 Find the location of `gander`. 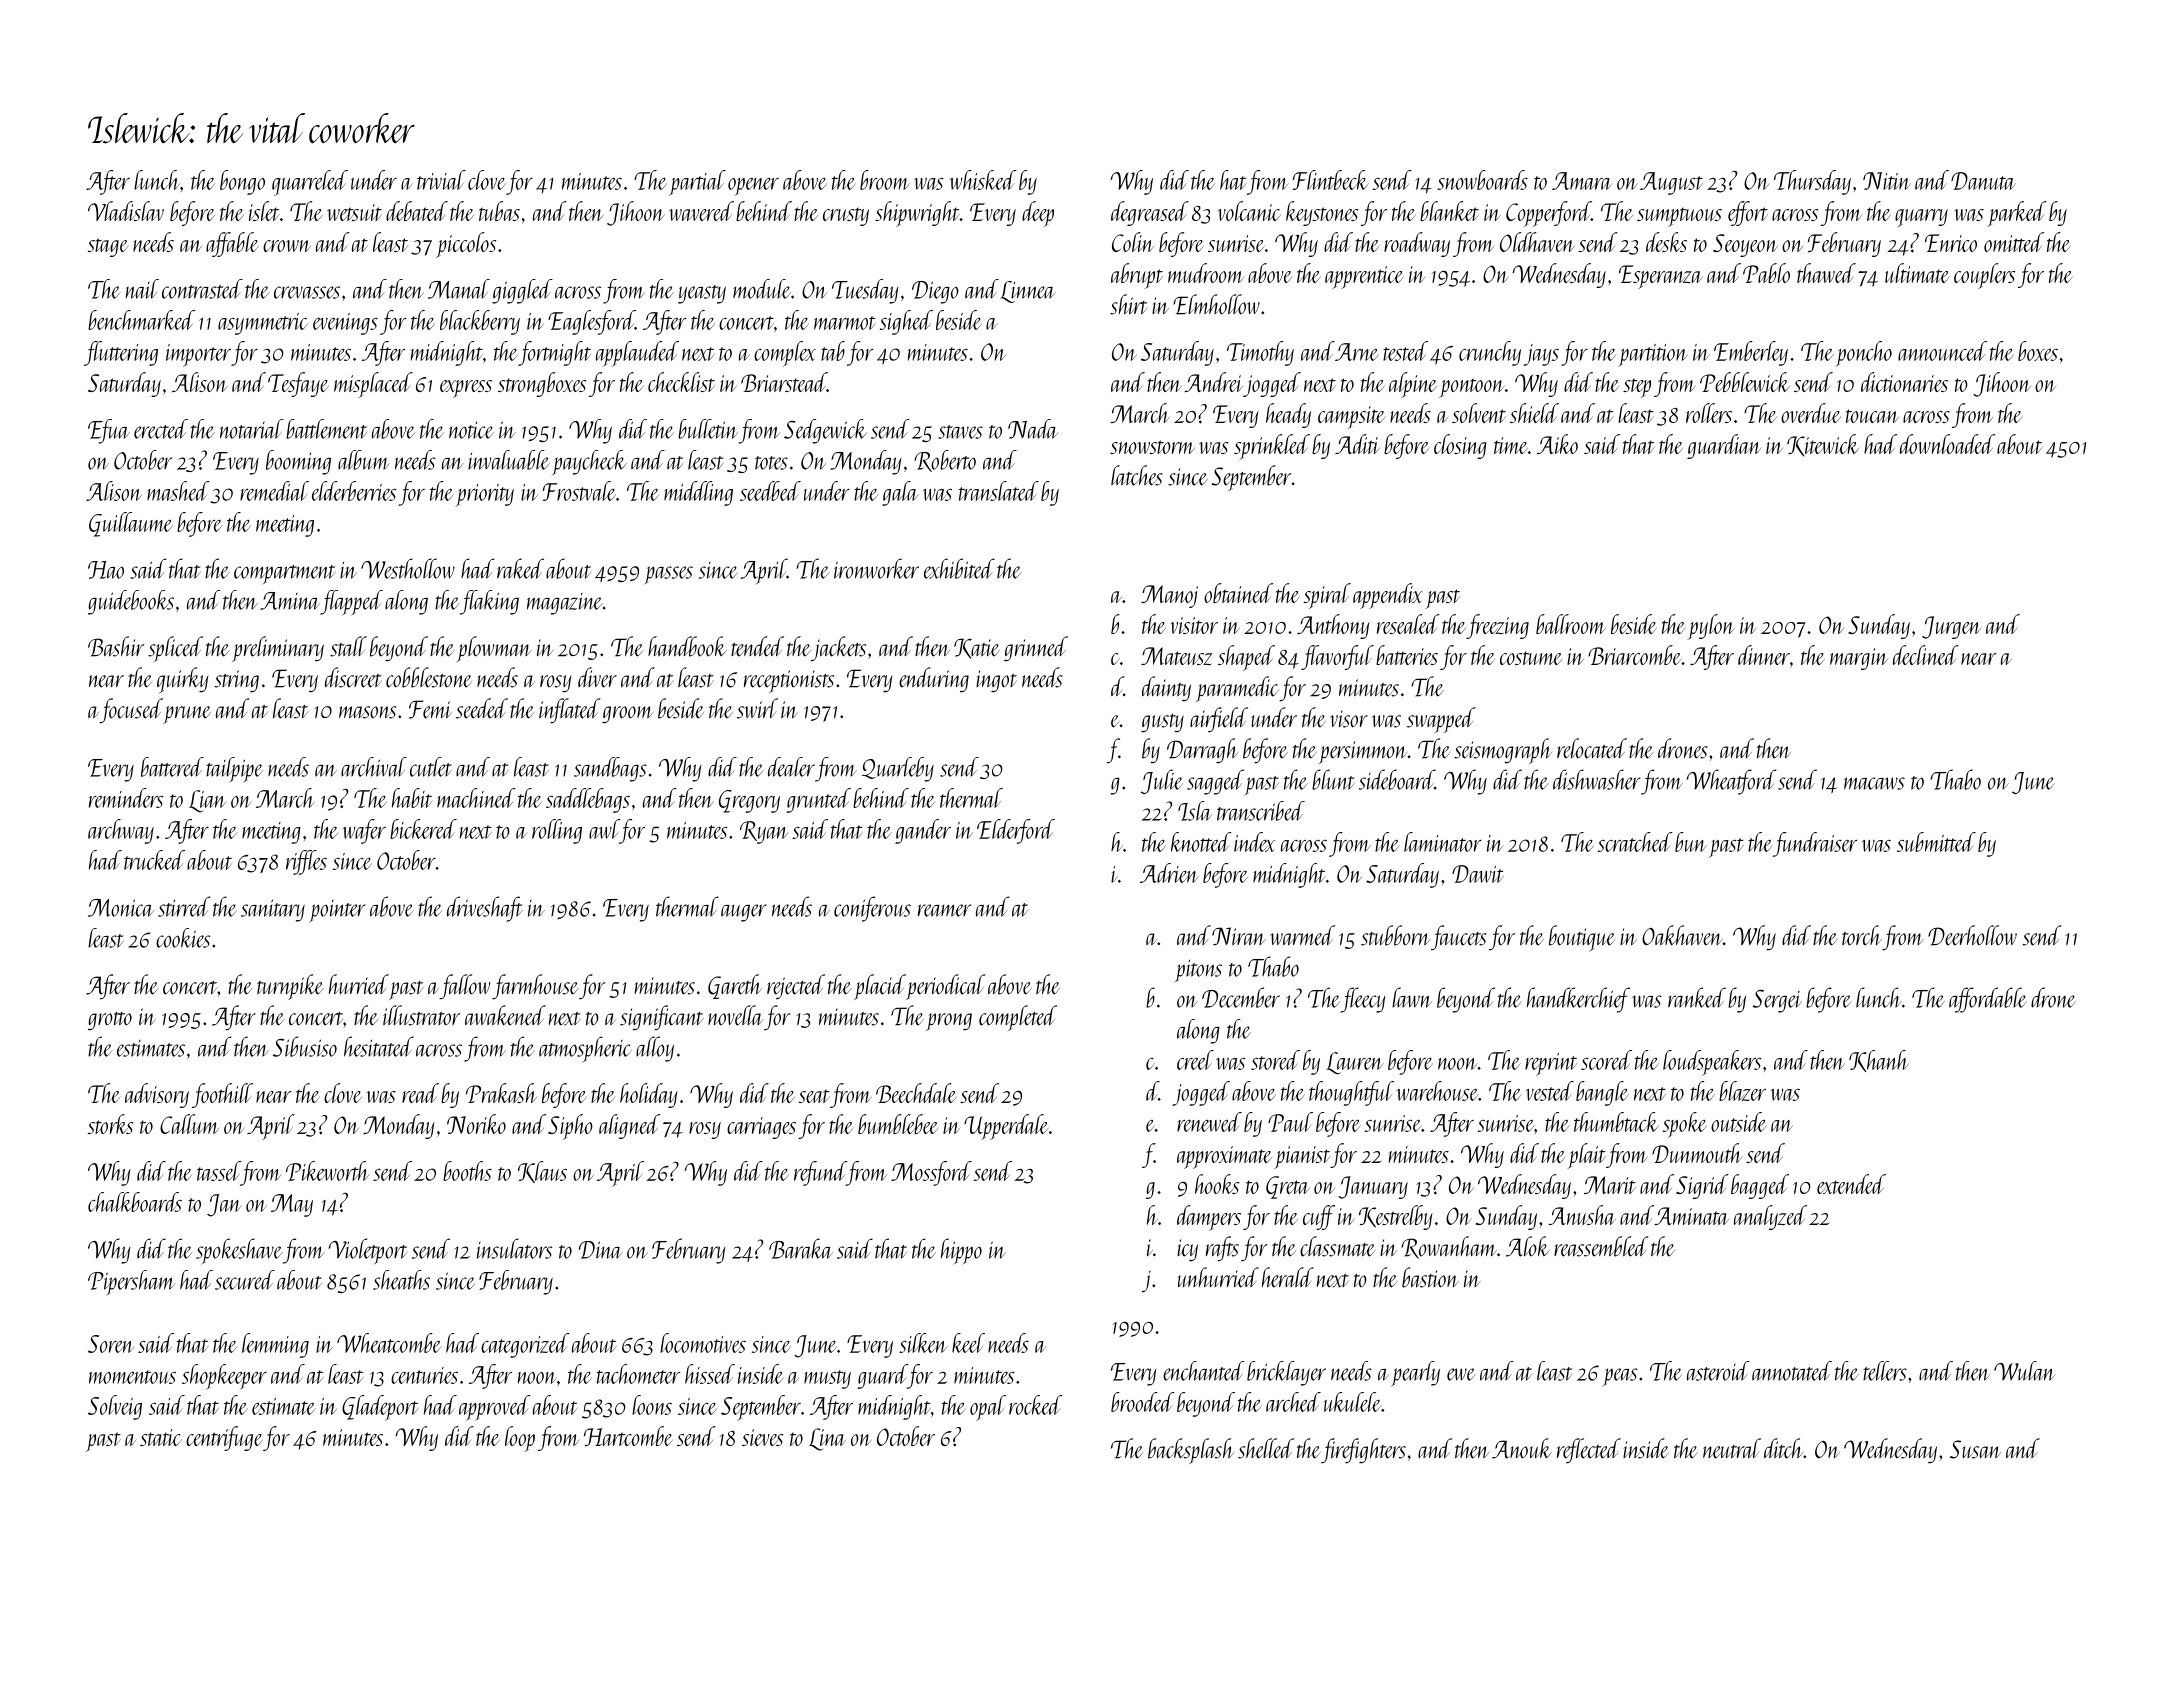

gander is located at coordinates (923, 831).
